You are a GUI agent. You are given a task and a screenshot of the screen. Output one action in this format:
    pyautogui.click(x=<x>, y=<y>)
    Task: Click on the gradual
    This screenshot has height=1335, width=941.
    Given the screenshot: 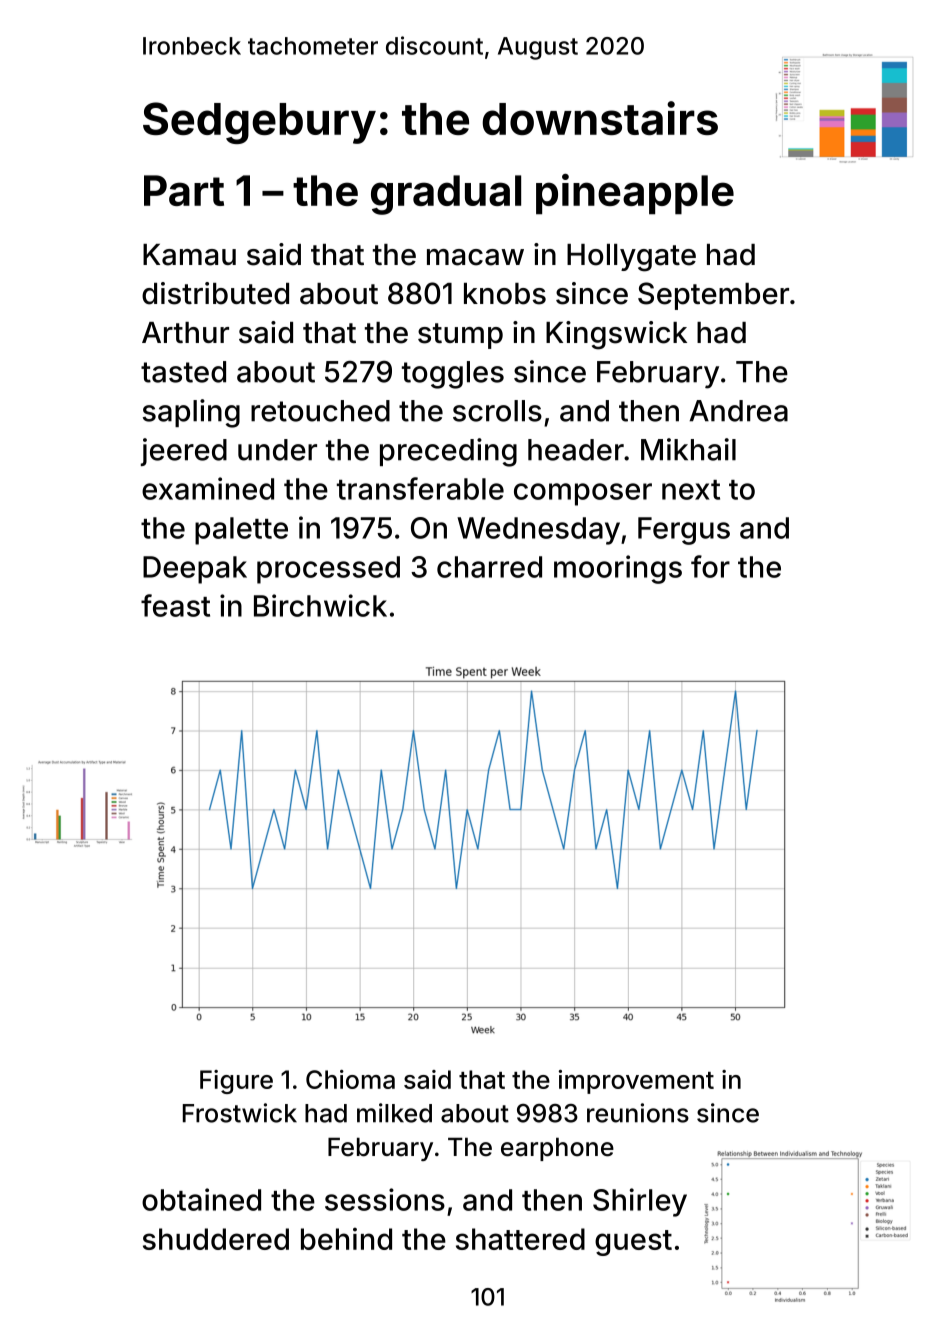 What is the action you would take?
    pyautogui.click(x=446, y=195)
